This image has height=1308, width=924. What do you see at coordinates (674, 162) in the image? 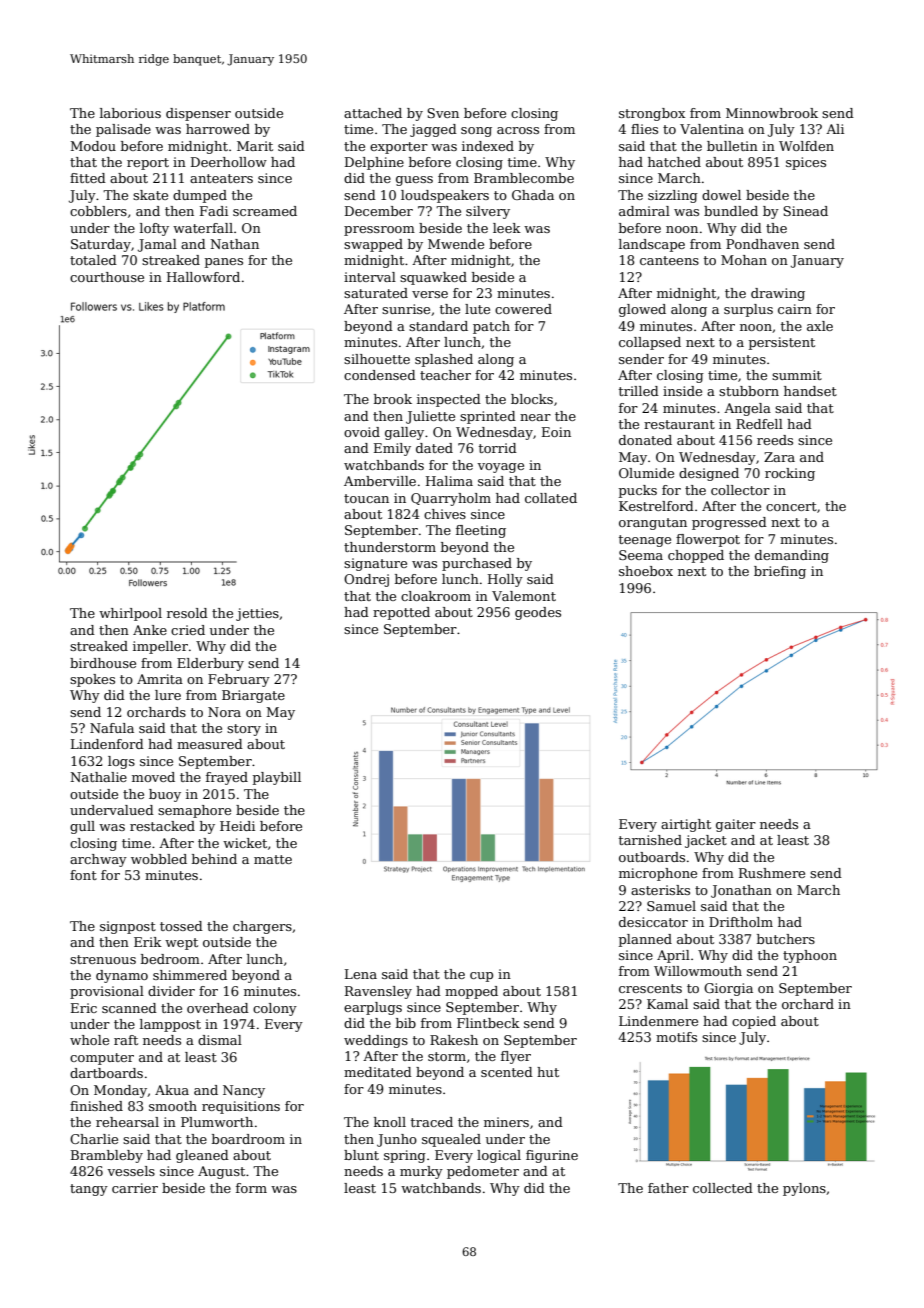
I see `hatched` at bounding box center [674, 162].
